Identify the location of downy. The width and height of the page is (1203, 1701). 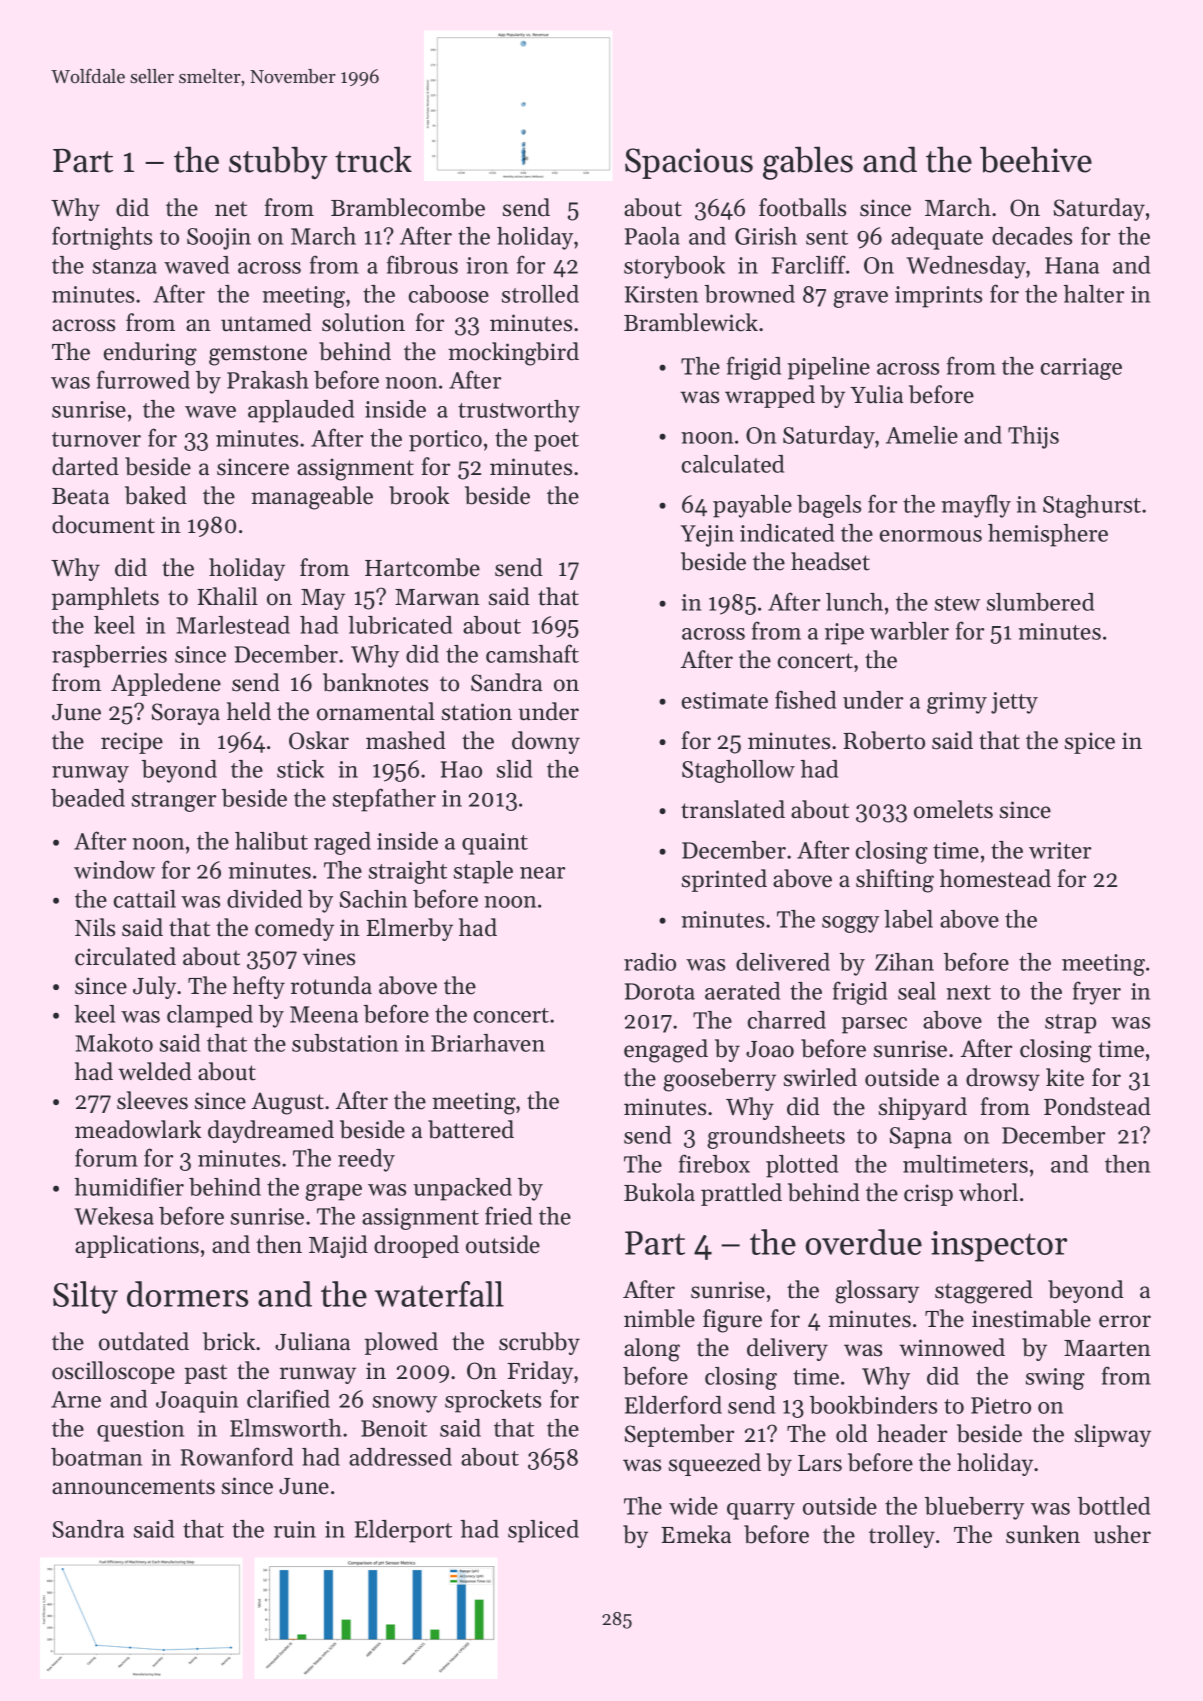
(546, 742).
